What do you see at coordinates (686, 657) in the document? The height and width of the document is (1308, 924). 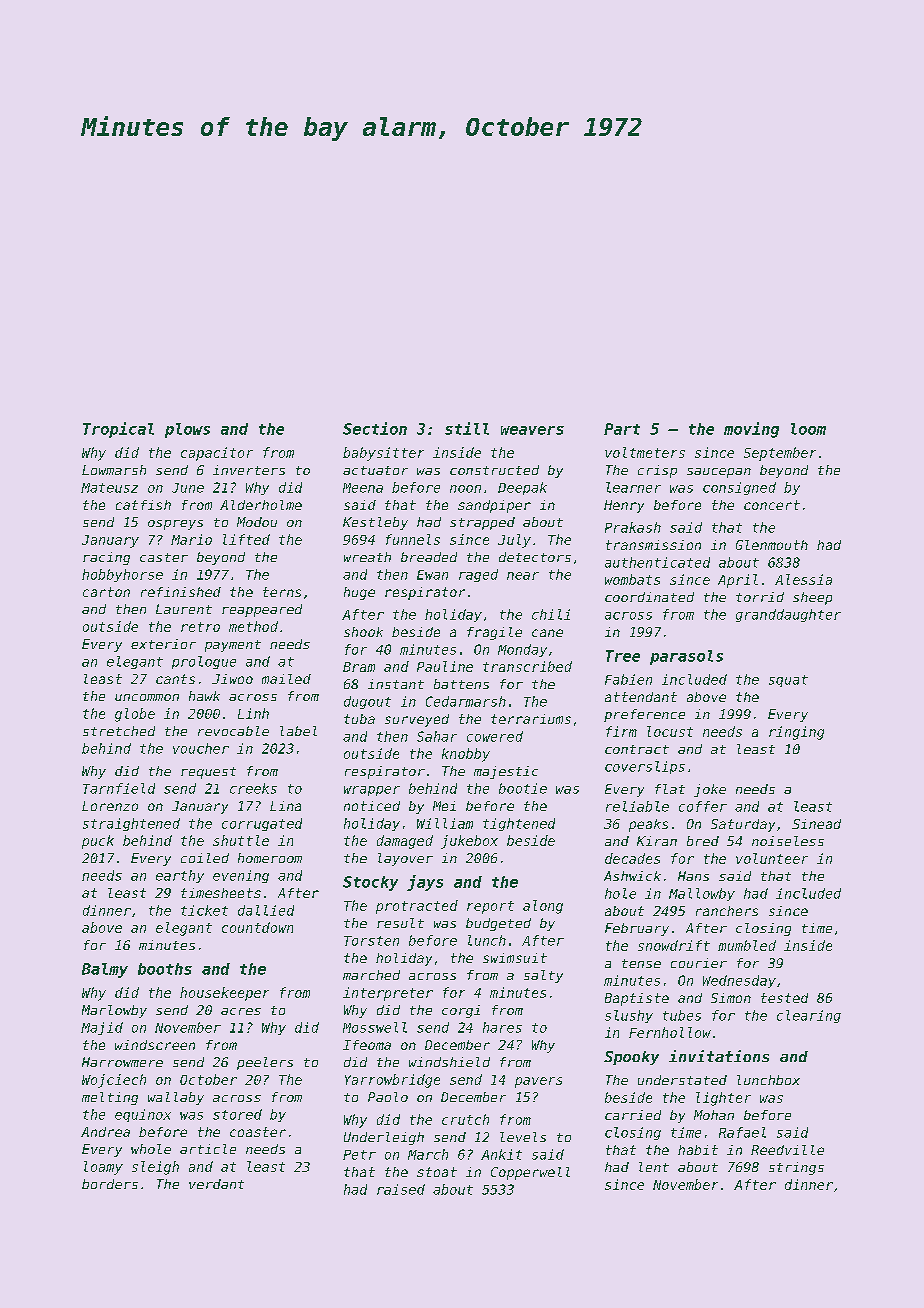 I see `parasols` at bounding box center [686, 657].
